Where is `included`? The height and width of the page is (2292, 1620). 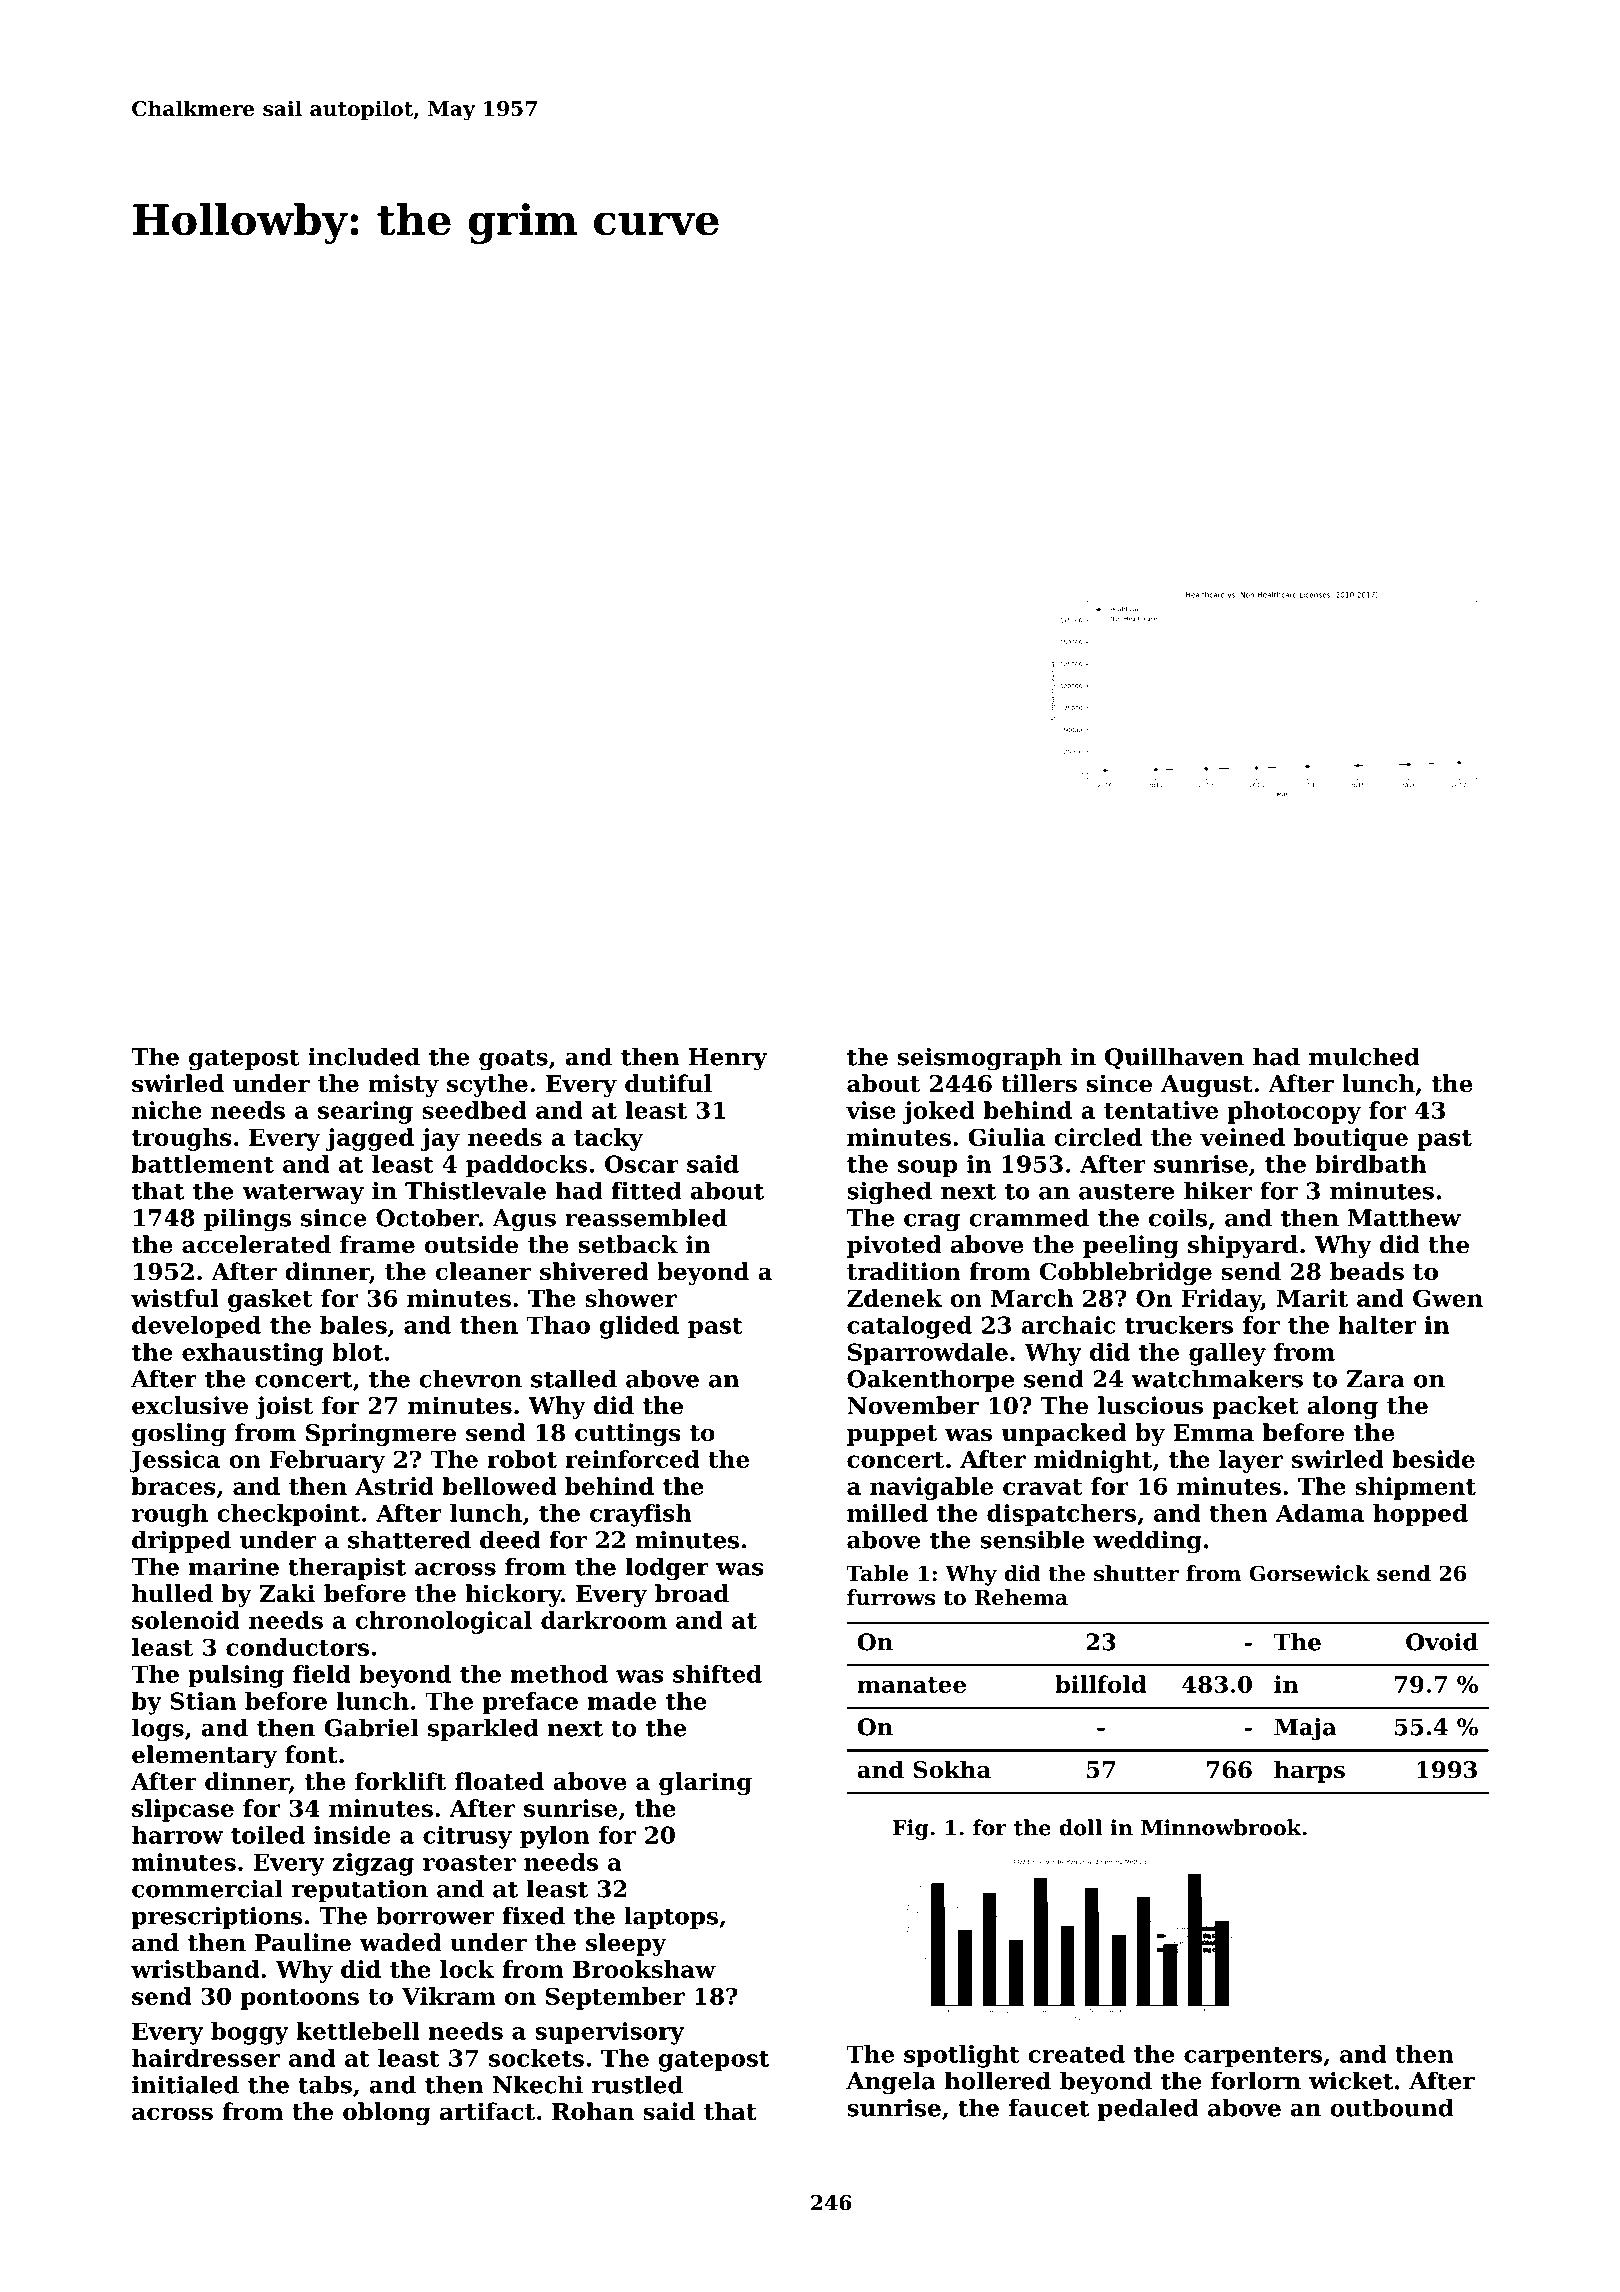 included is located at coordinates (364, 1056).
